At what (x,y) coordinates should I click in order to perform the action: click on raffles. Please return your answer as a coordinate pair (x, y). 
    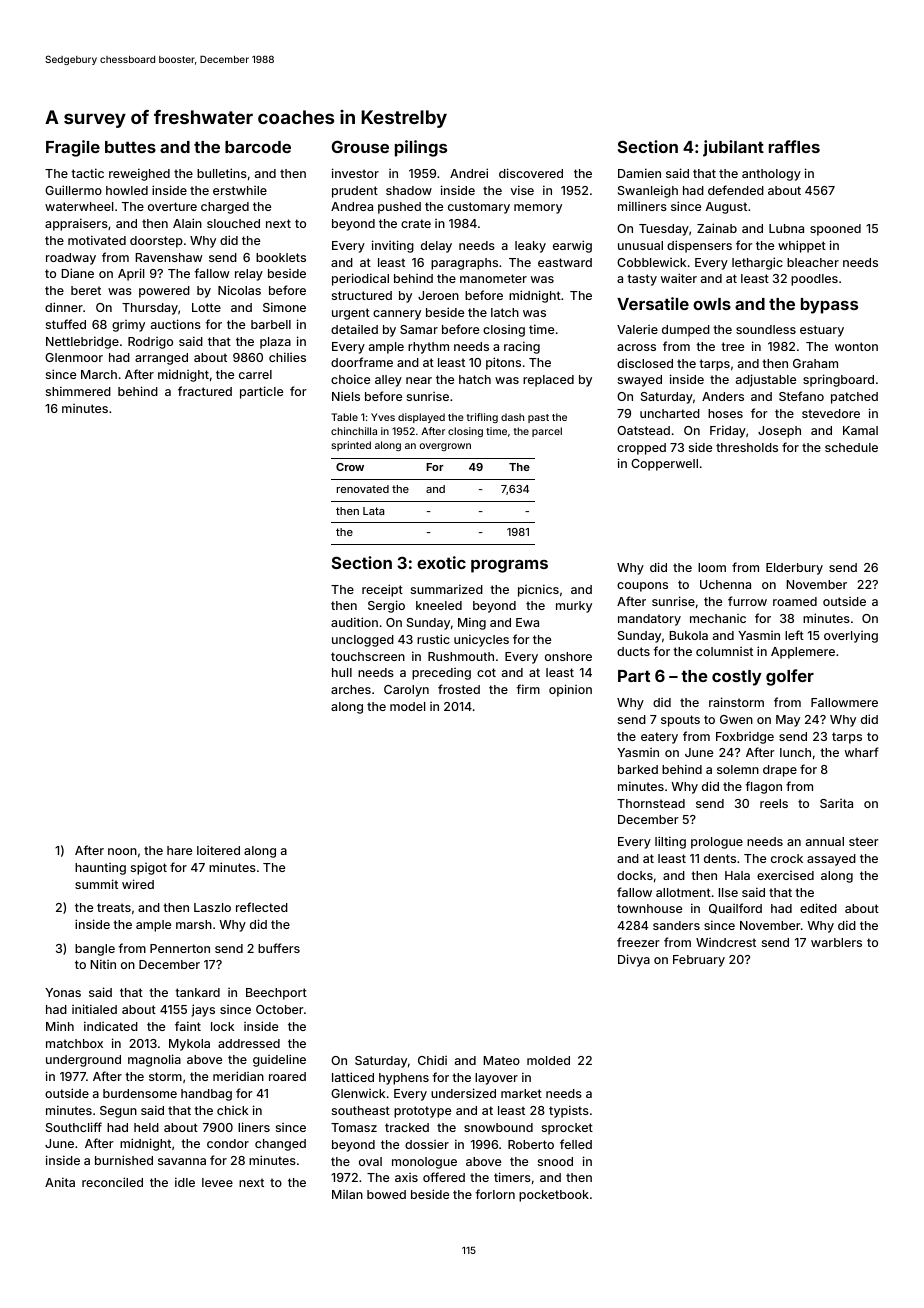
    Looking at the image, I should click on (794, 146).
